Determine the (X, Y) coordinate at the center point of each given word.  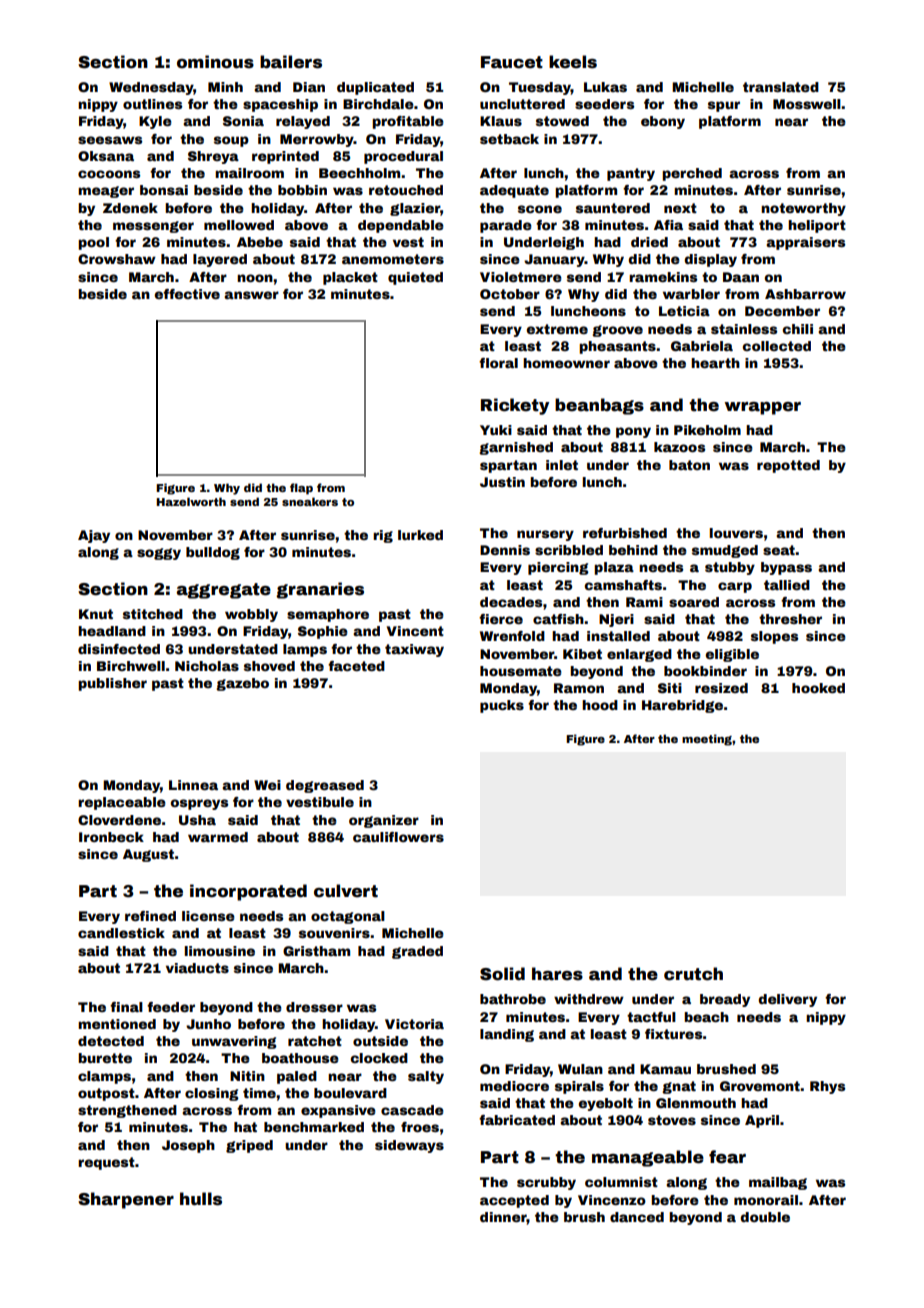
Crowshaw (117, 259)
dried (649, 242)
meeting (707, 740)
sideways (409, 1146)
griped (249, 1146)
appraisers (805, 243)
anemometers (393, 259)
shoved (269, 666)
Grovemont (760, 1086)
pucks (502, 706)
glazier (415, 209)
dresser (314, 1007)
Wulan (580, 1069)
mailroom (249, 173)
